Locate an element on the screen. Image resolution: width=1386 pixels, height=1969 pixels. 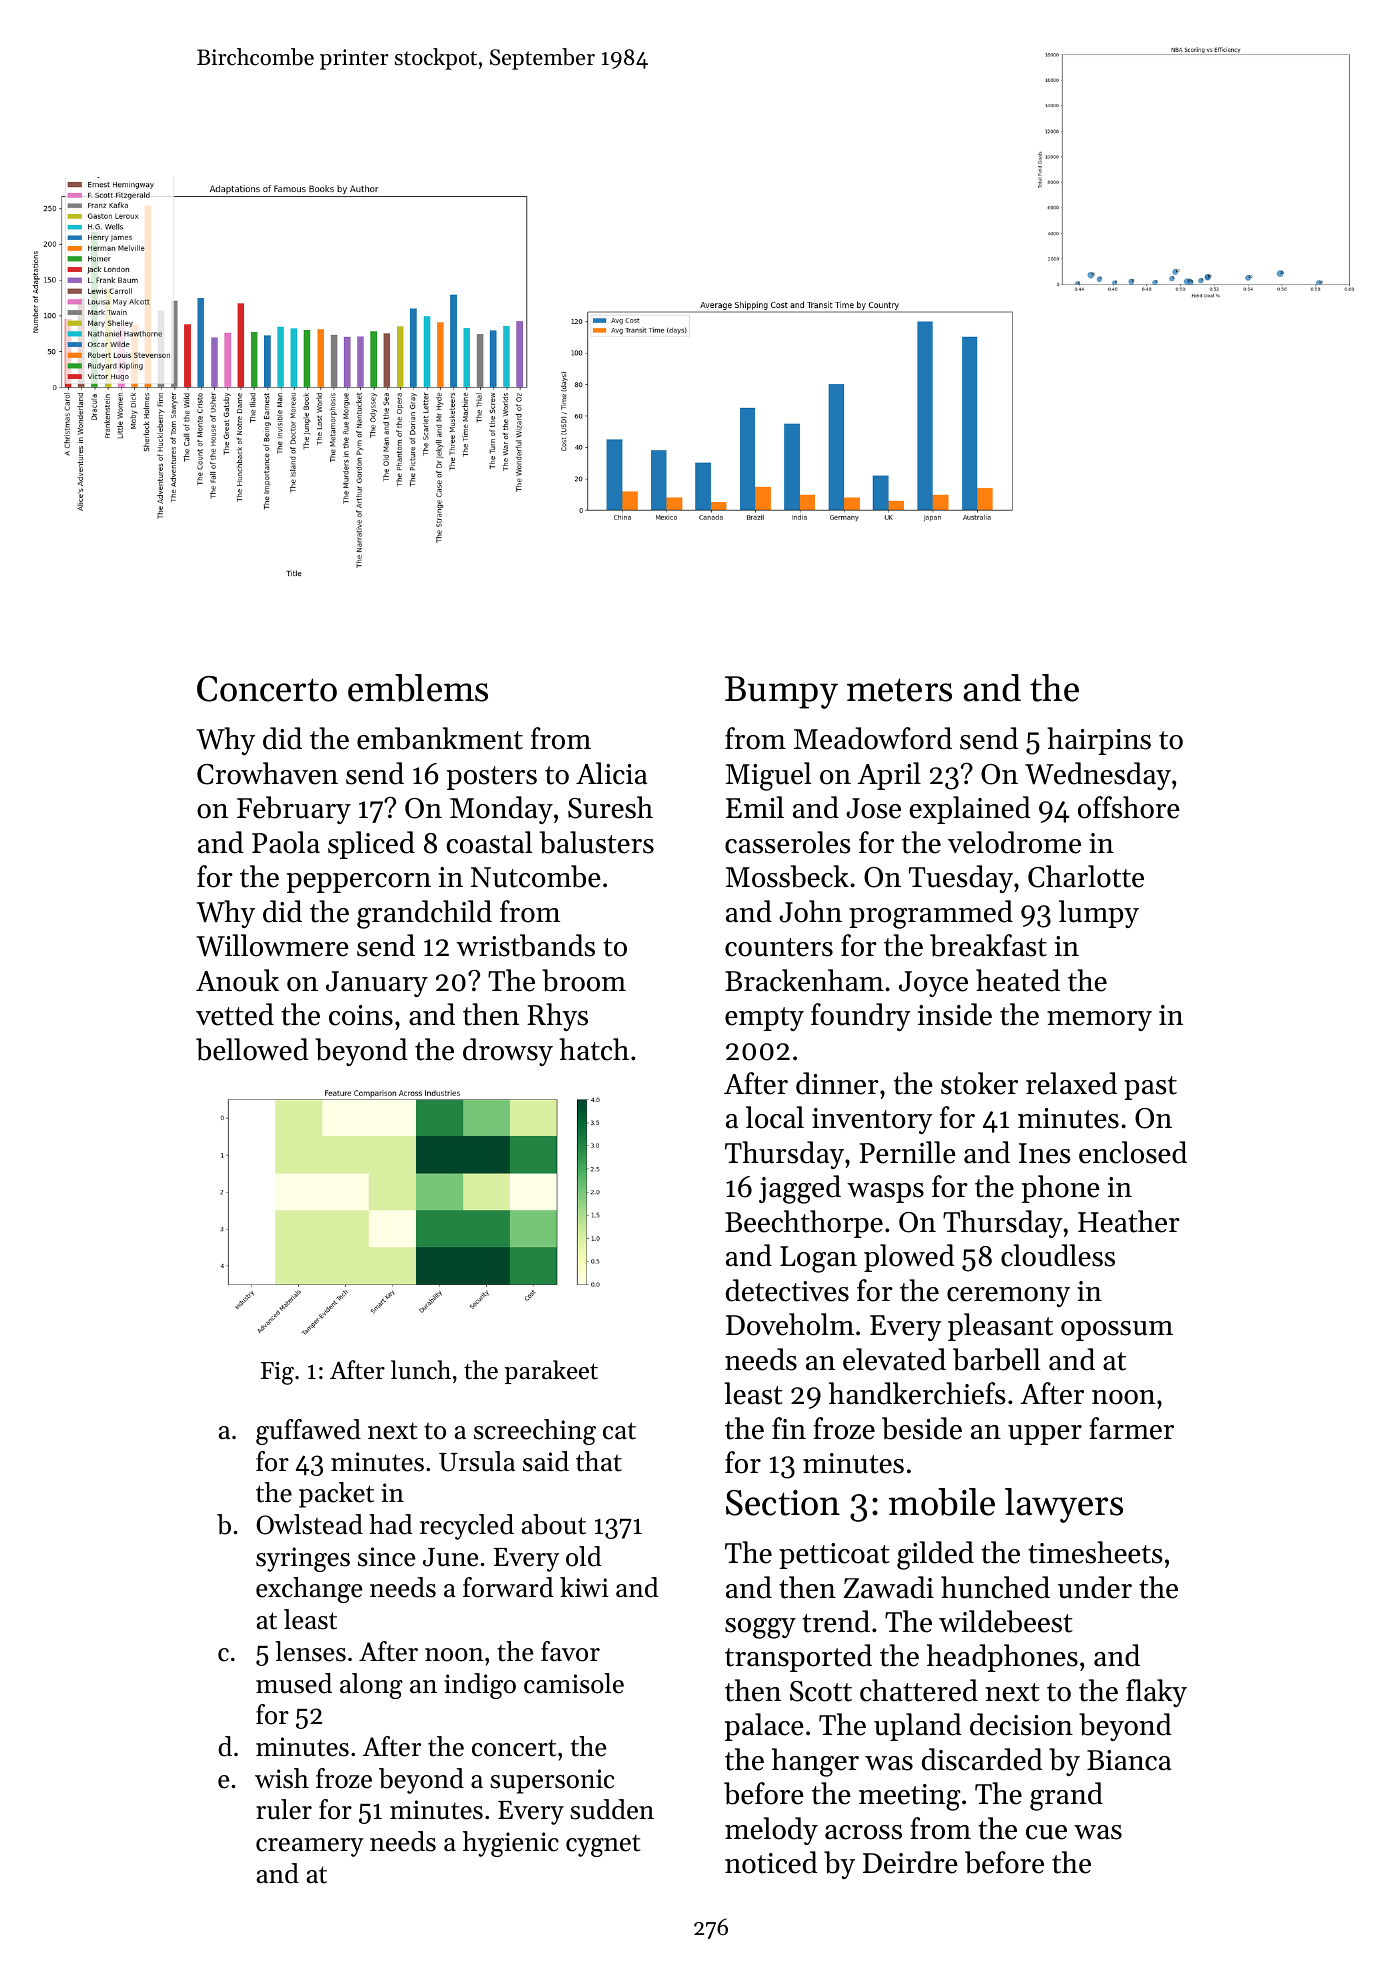
wish is located at coordinates (282, 1778).
